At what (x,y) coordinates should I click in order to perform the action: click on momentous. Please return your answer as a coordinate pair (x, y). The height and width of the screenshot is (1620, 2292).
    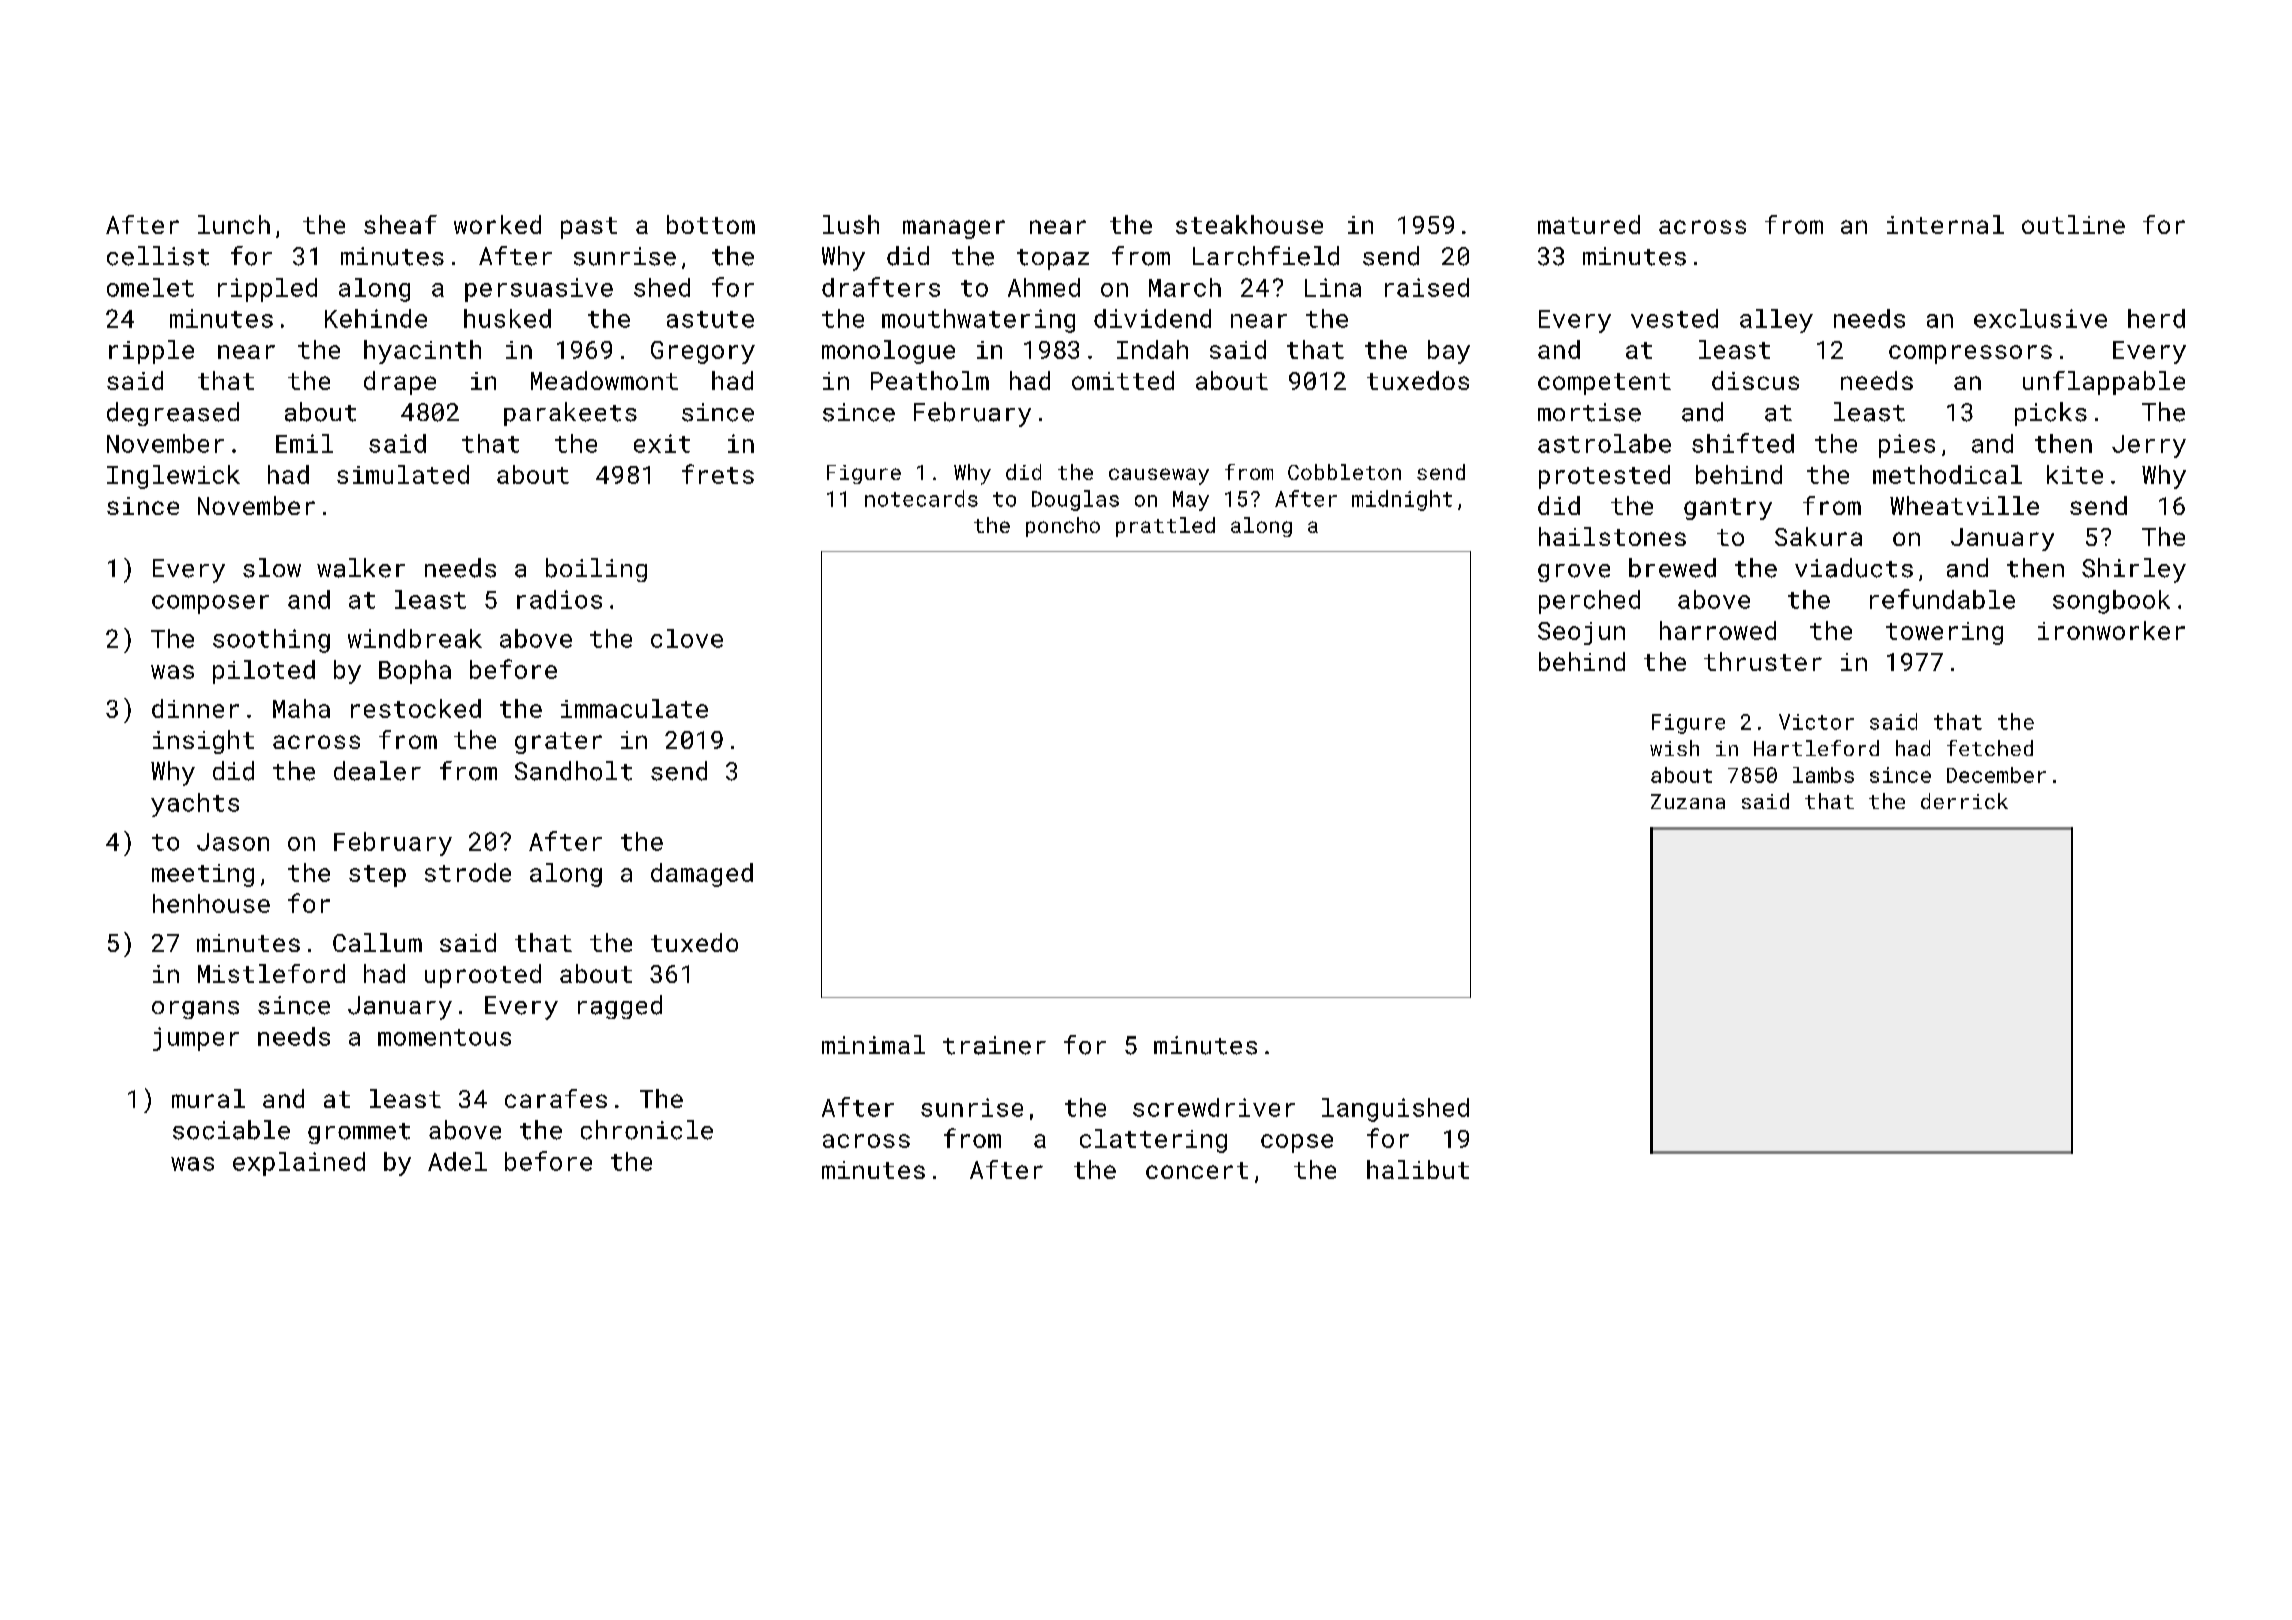
    Looking at the image, I should click on (444, 1037).
